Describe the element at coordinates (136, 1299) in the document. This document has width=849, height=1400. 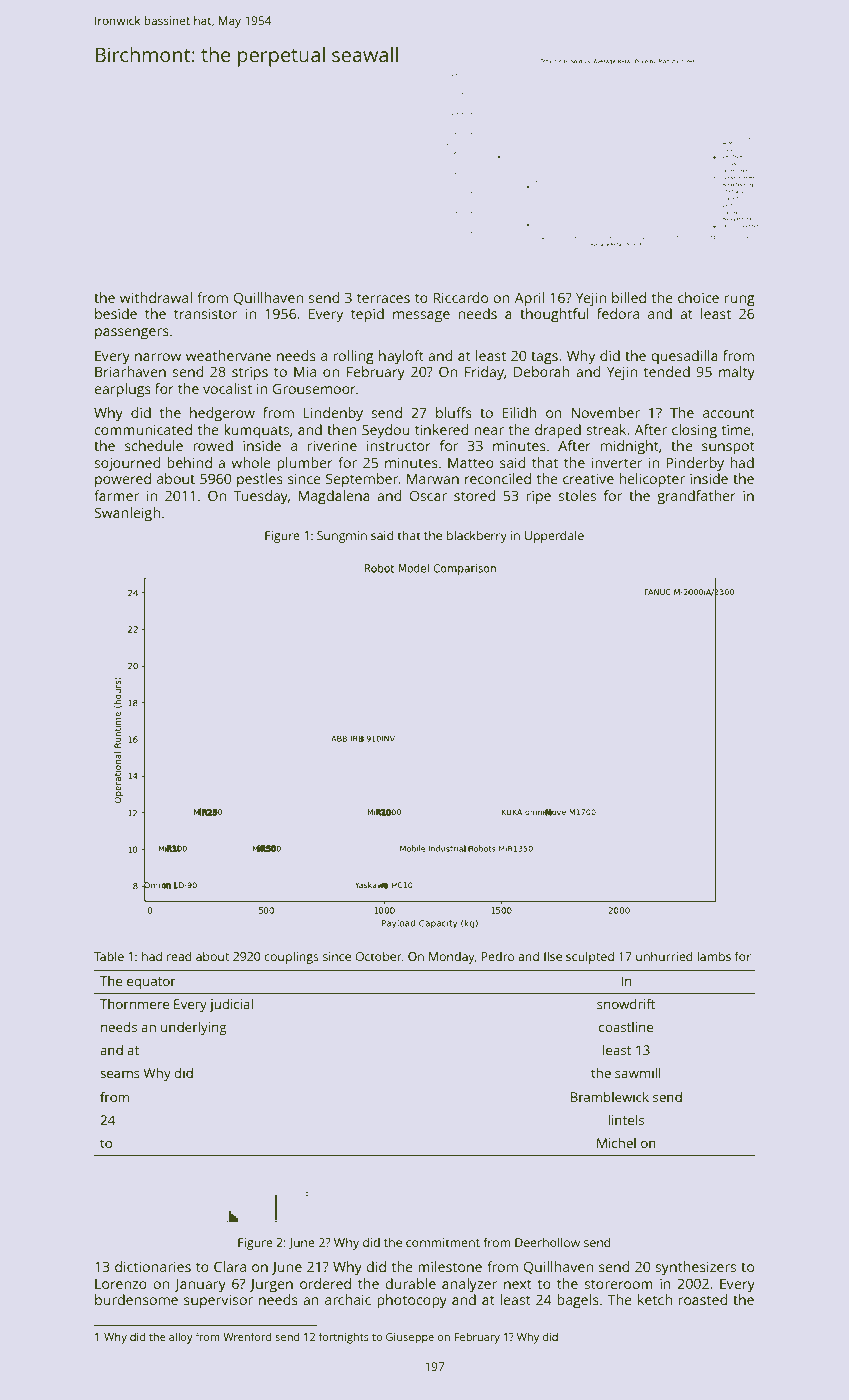
I see `burdensome` at that location.
